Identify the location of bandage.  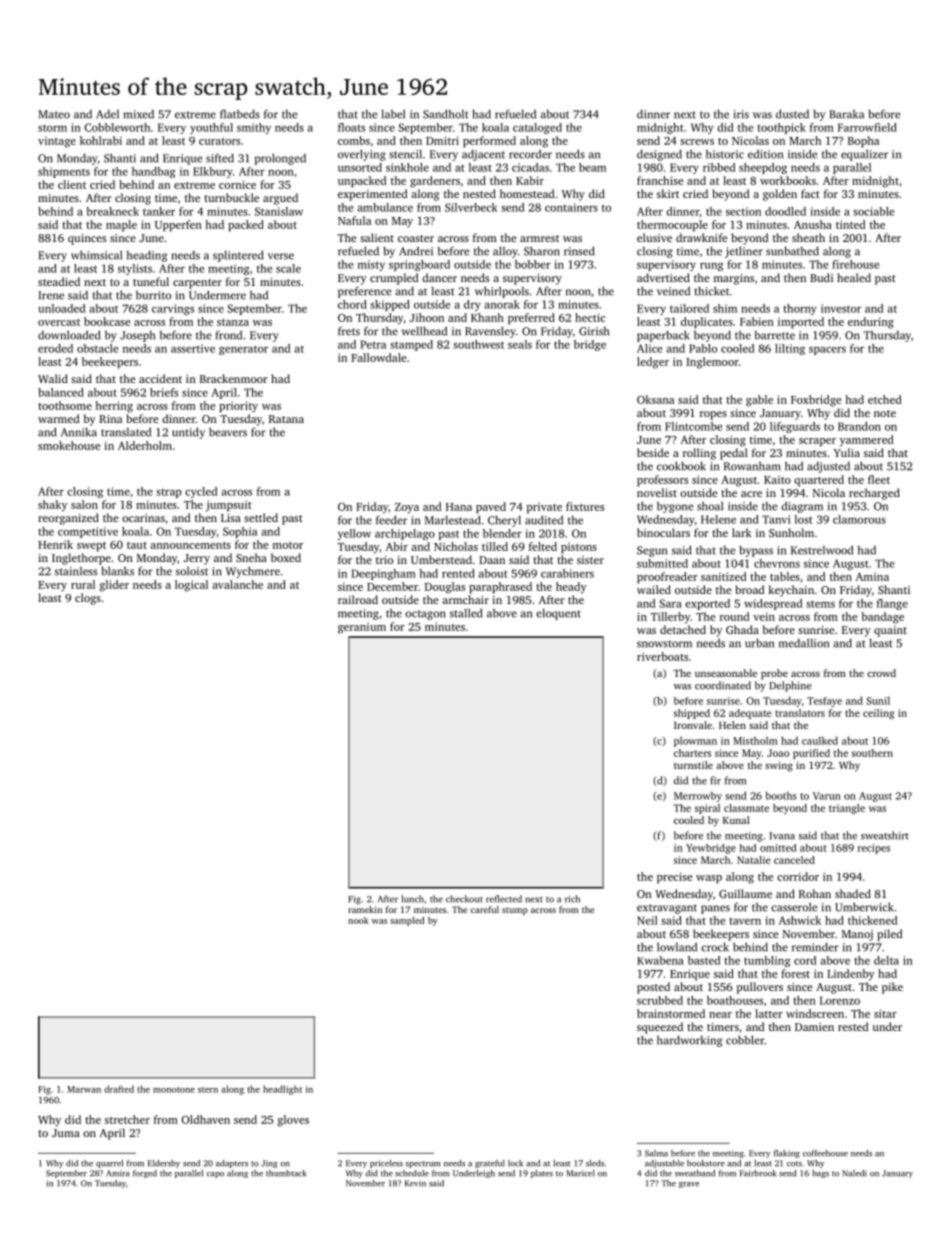
(882, 618).
